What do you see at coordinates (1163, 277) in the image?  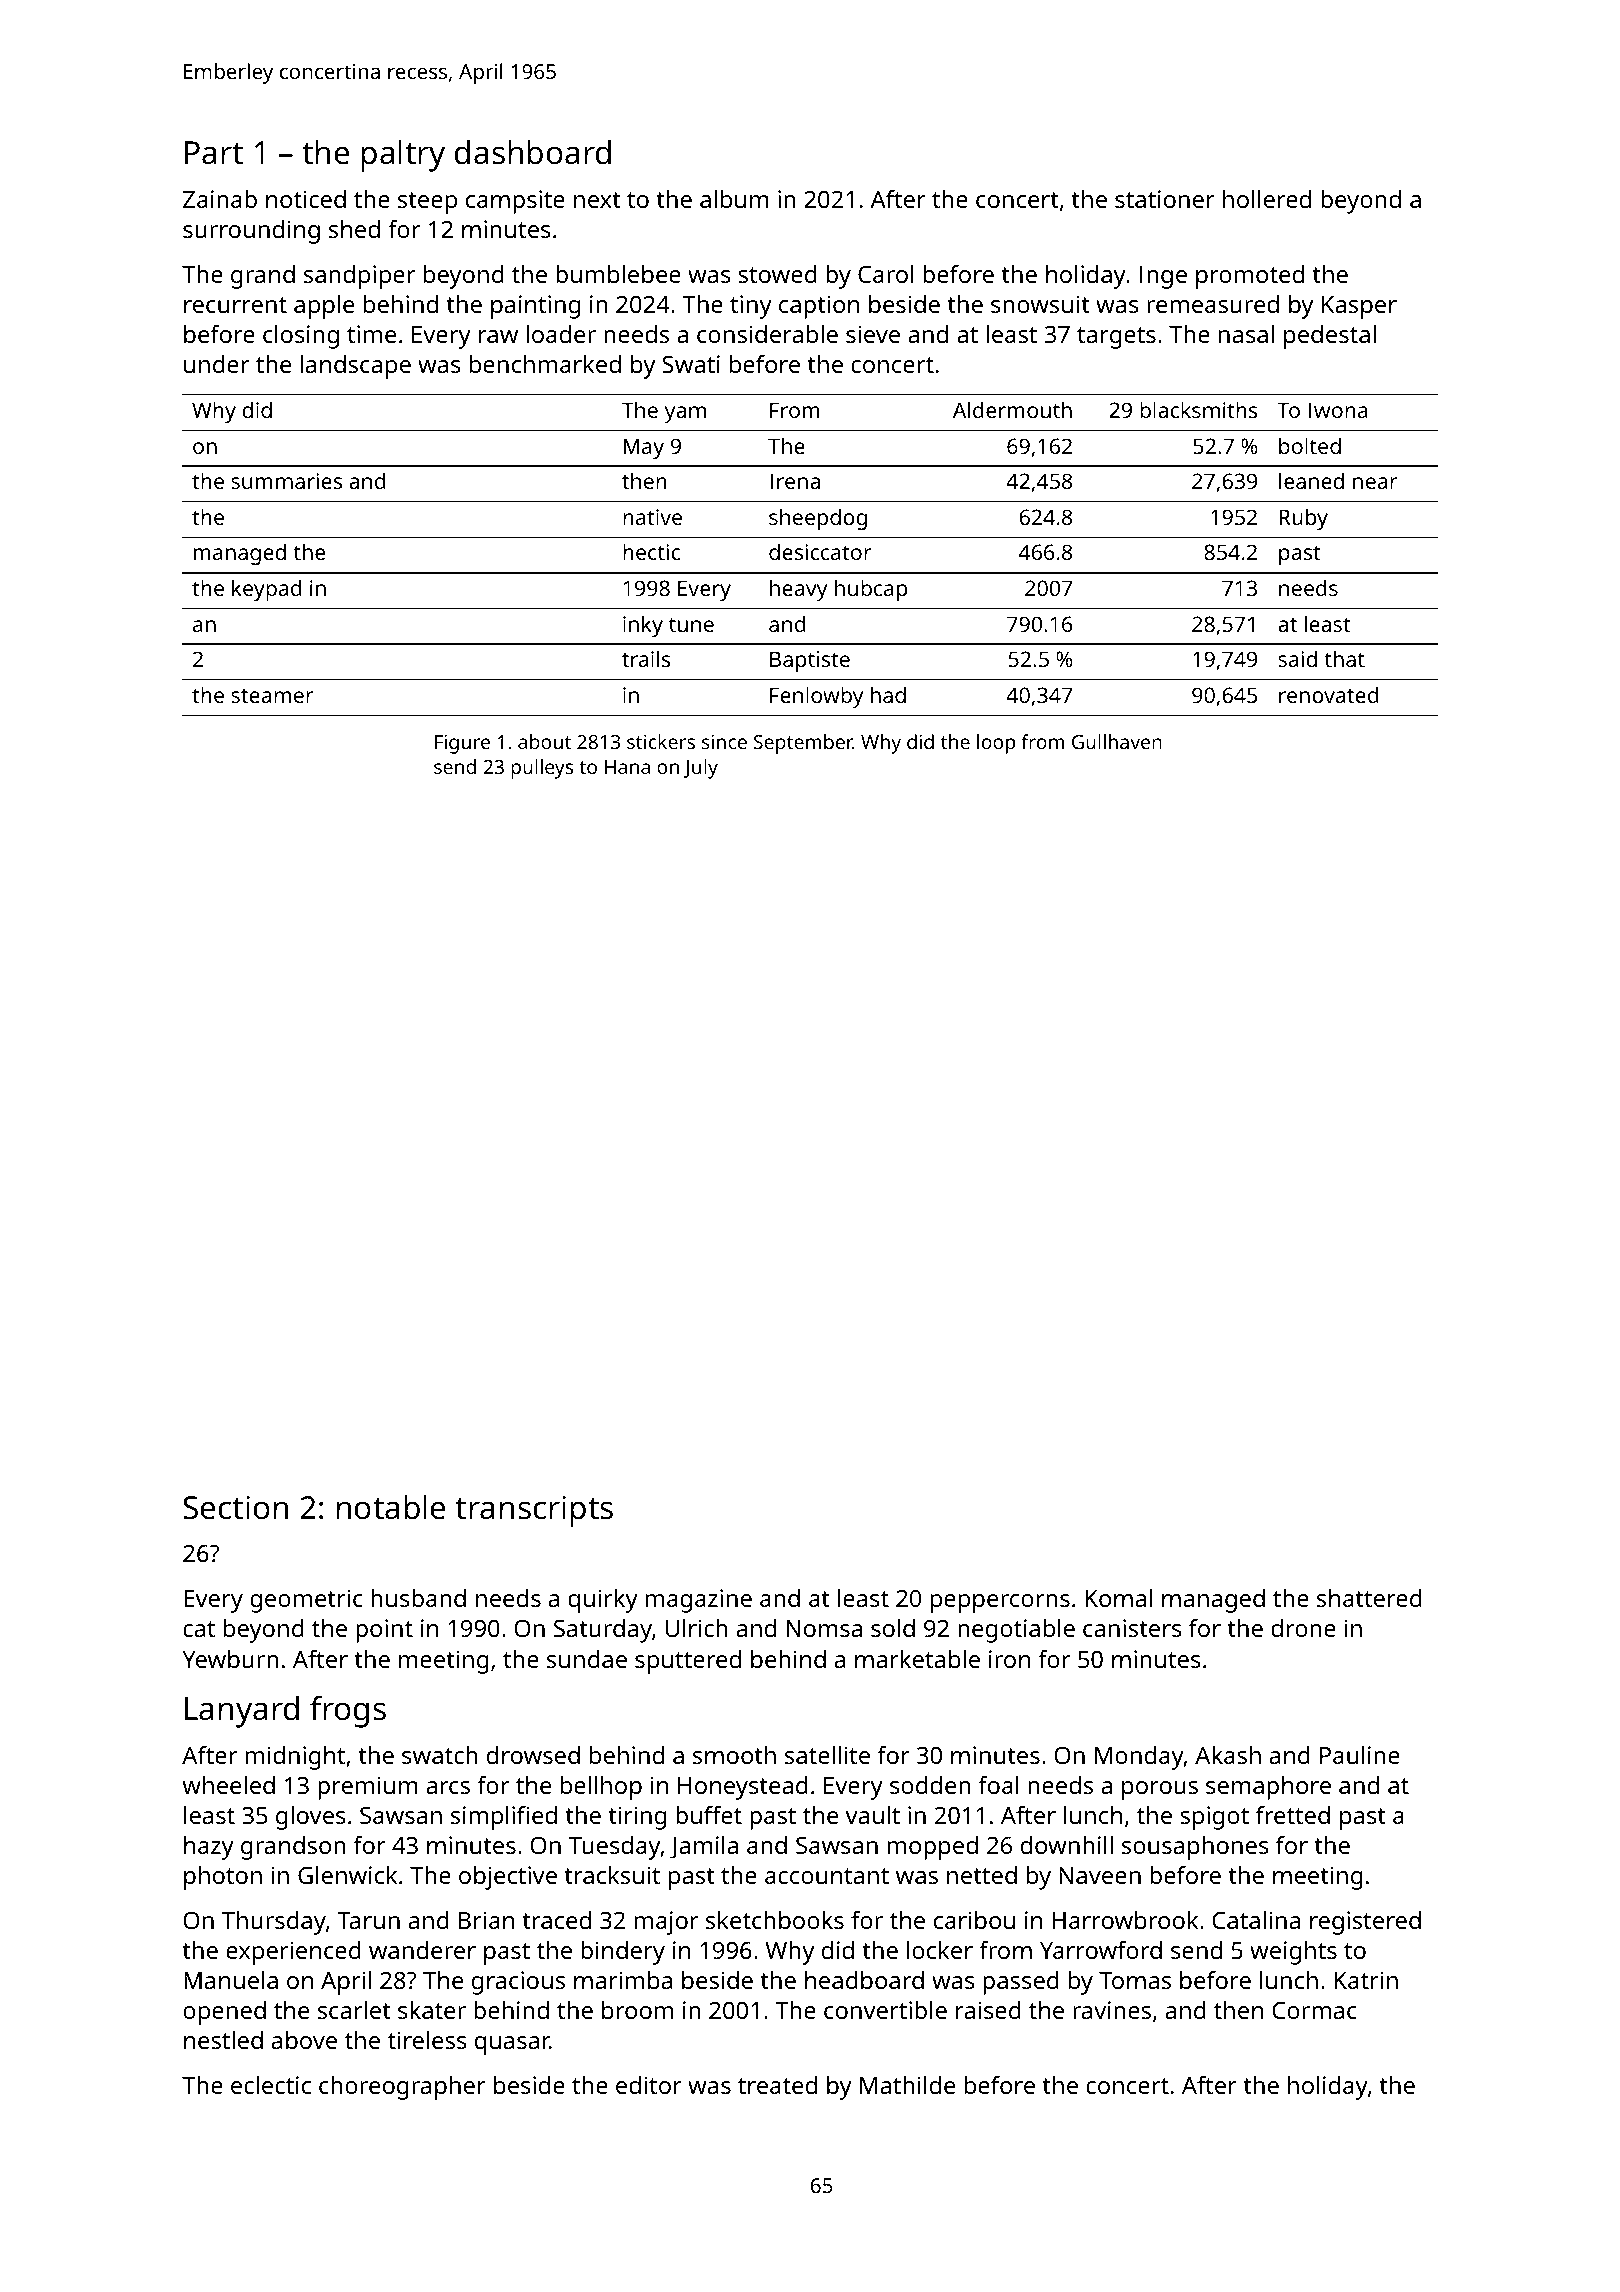 I see `Inge` at bounding box center [1163, 277].
